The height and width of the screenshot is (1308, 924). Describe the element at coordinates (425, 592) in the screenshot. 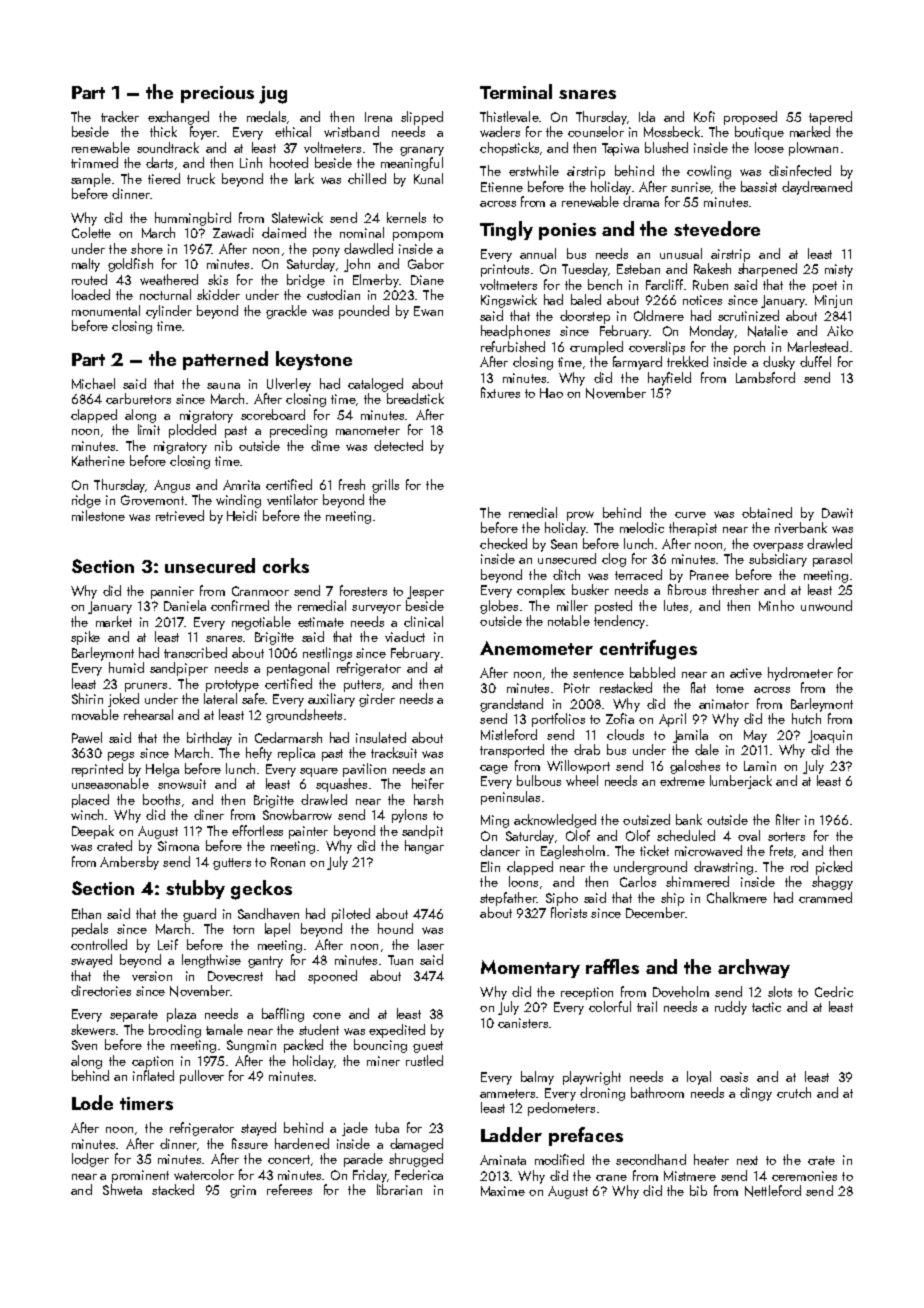

I see `Jesper` at that location.
